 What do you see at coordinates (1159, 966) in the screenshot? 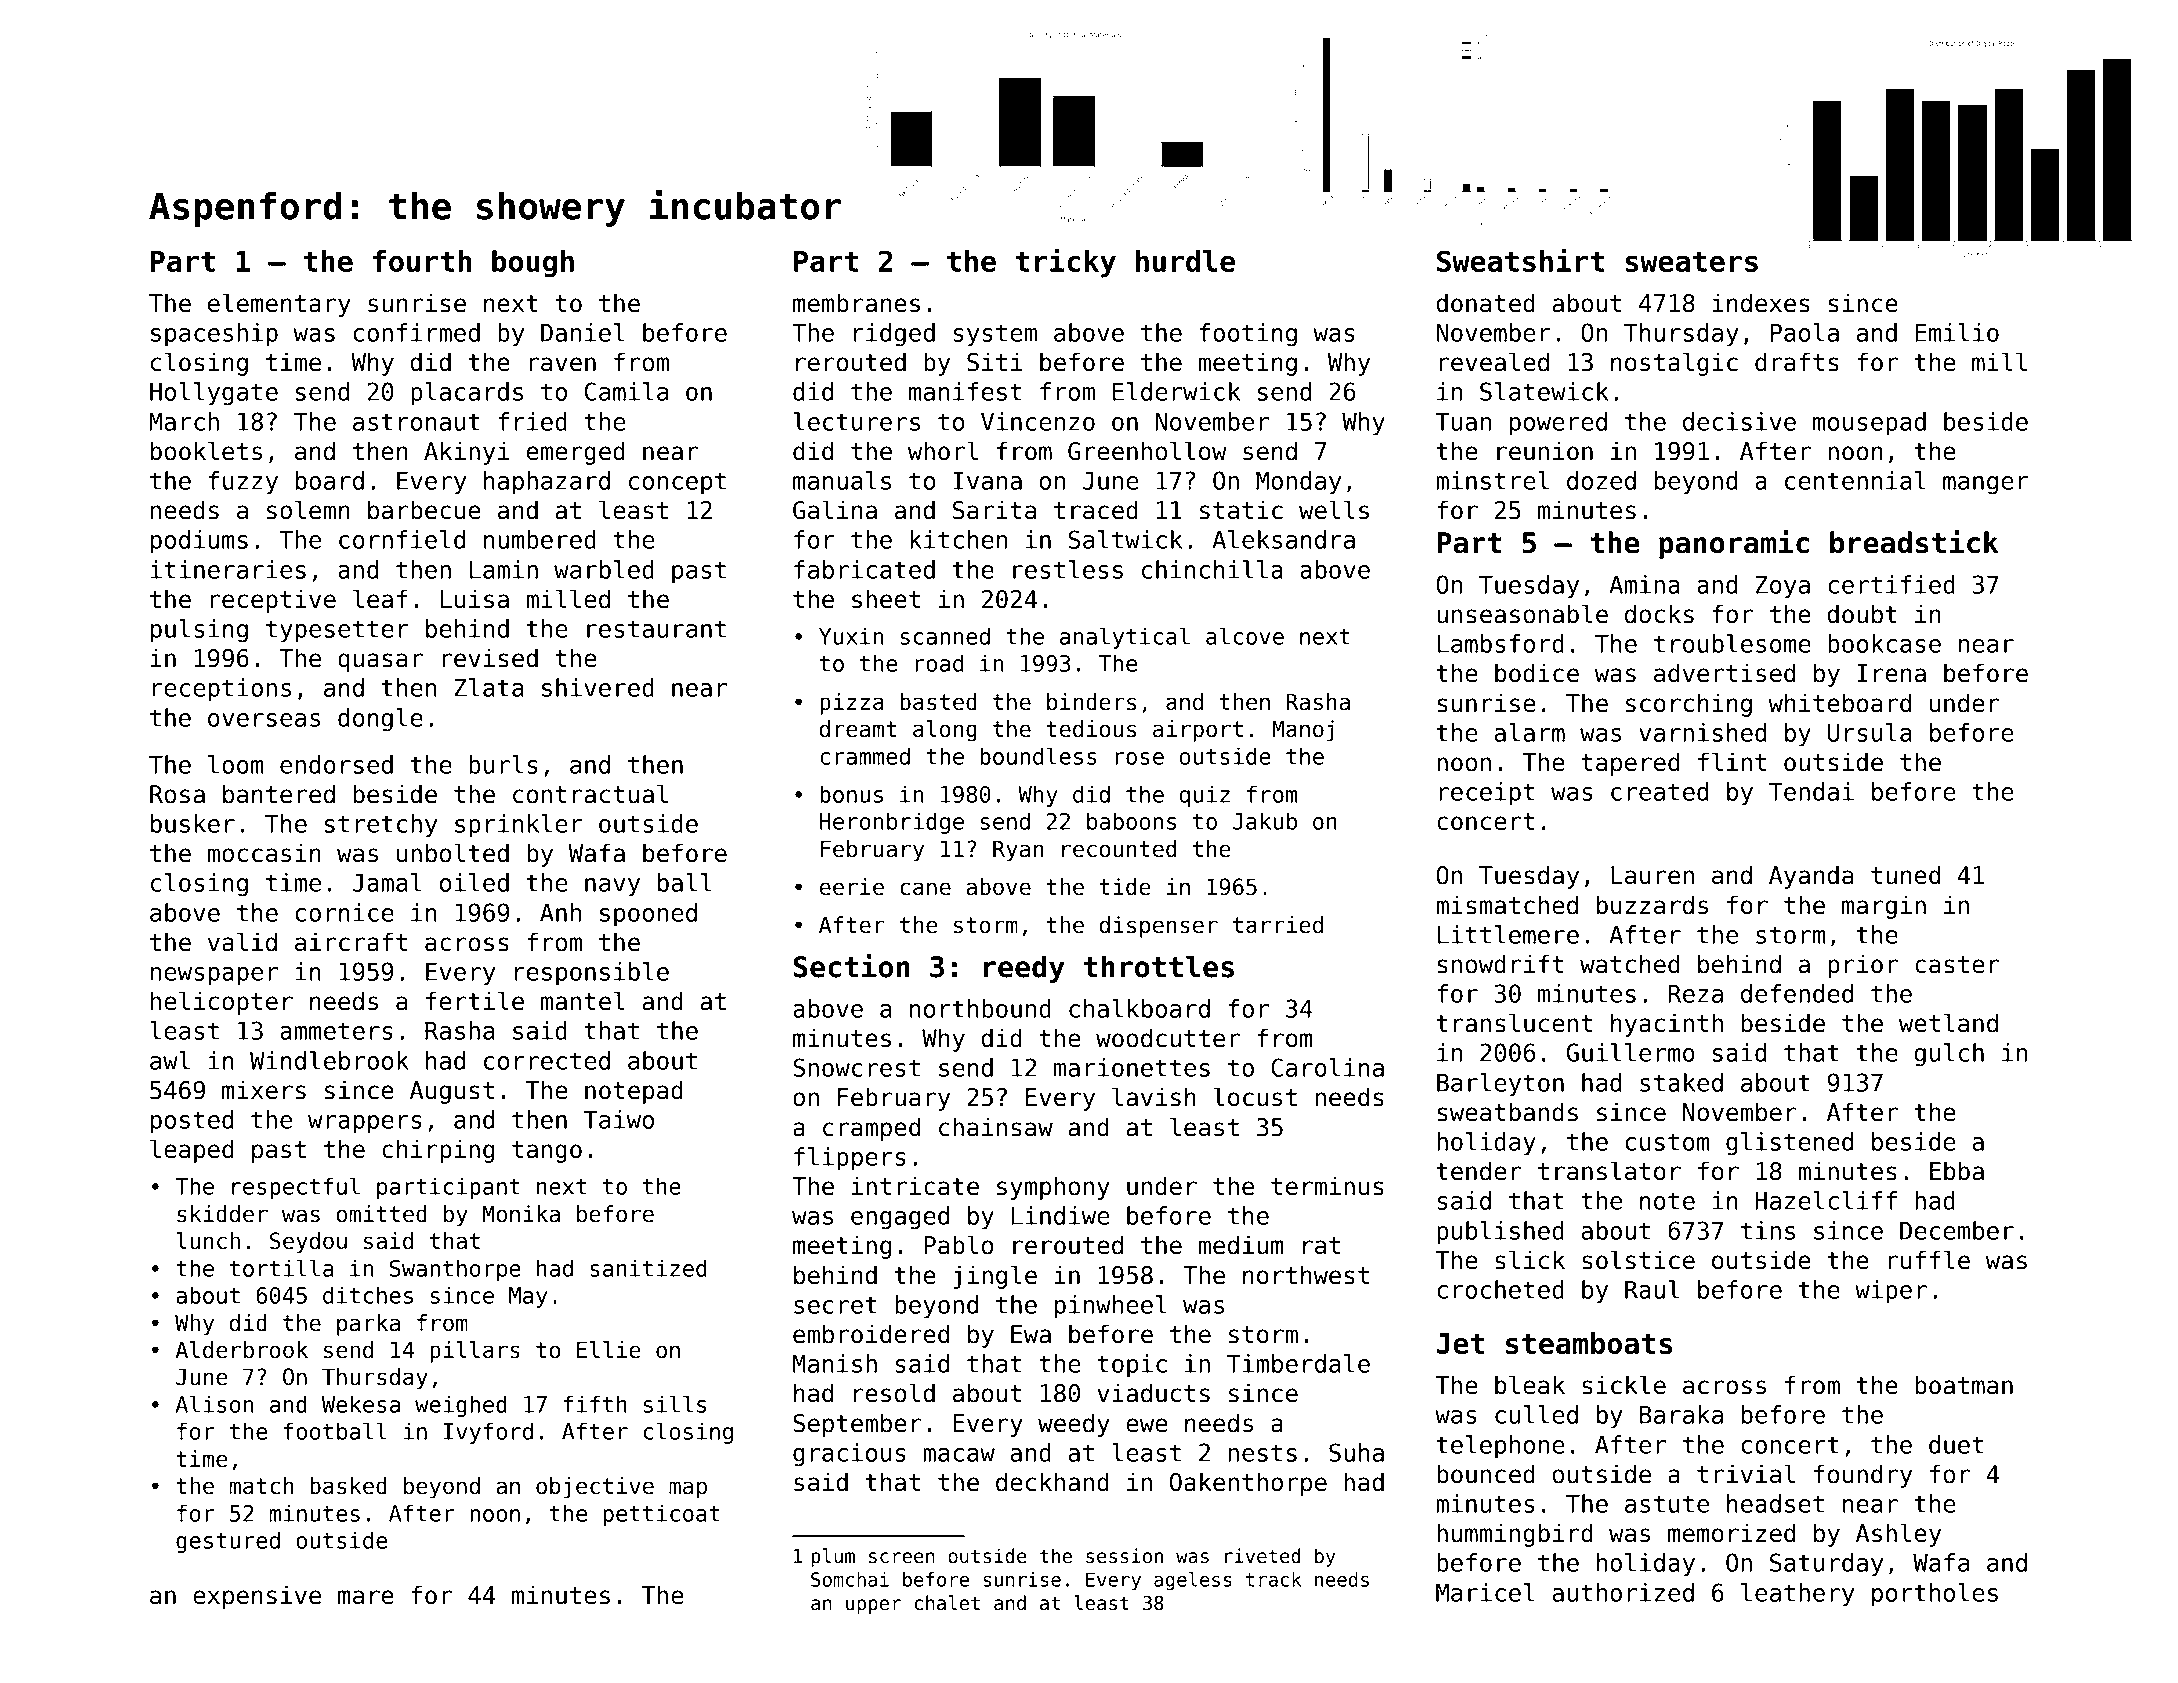
I see `throttles` at bounding box center [1159, 966].
